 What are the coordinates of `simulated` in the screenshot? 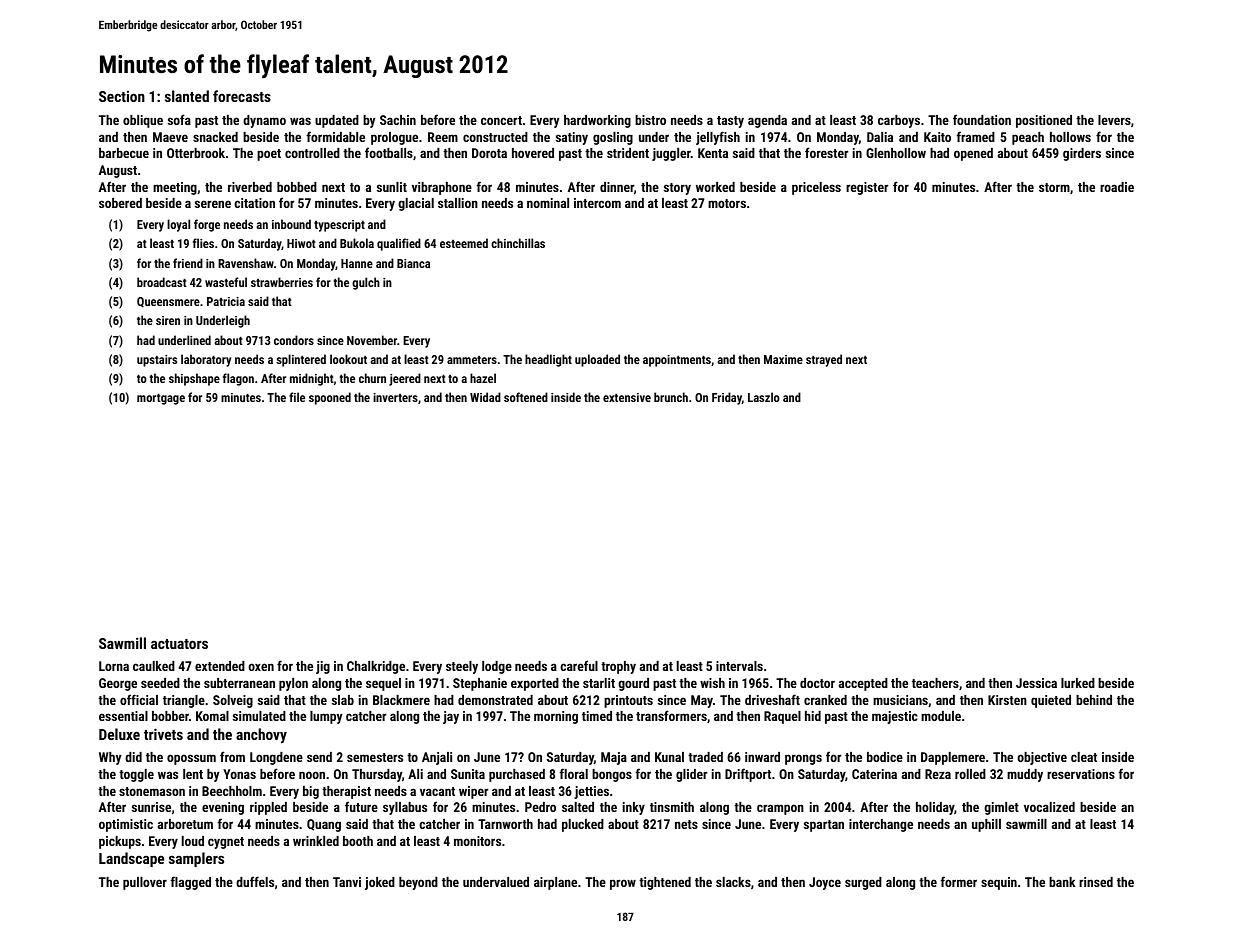 It's located at (259, 716).
